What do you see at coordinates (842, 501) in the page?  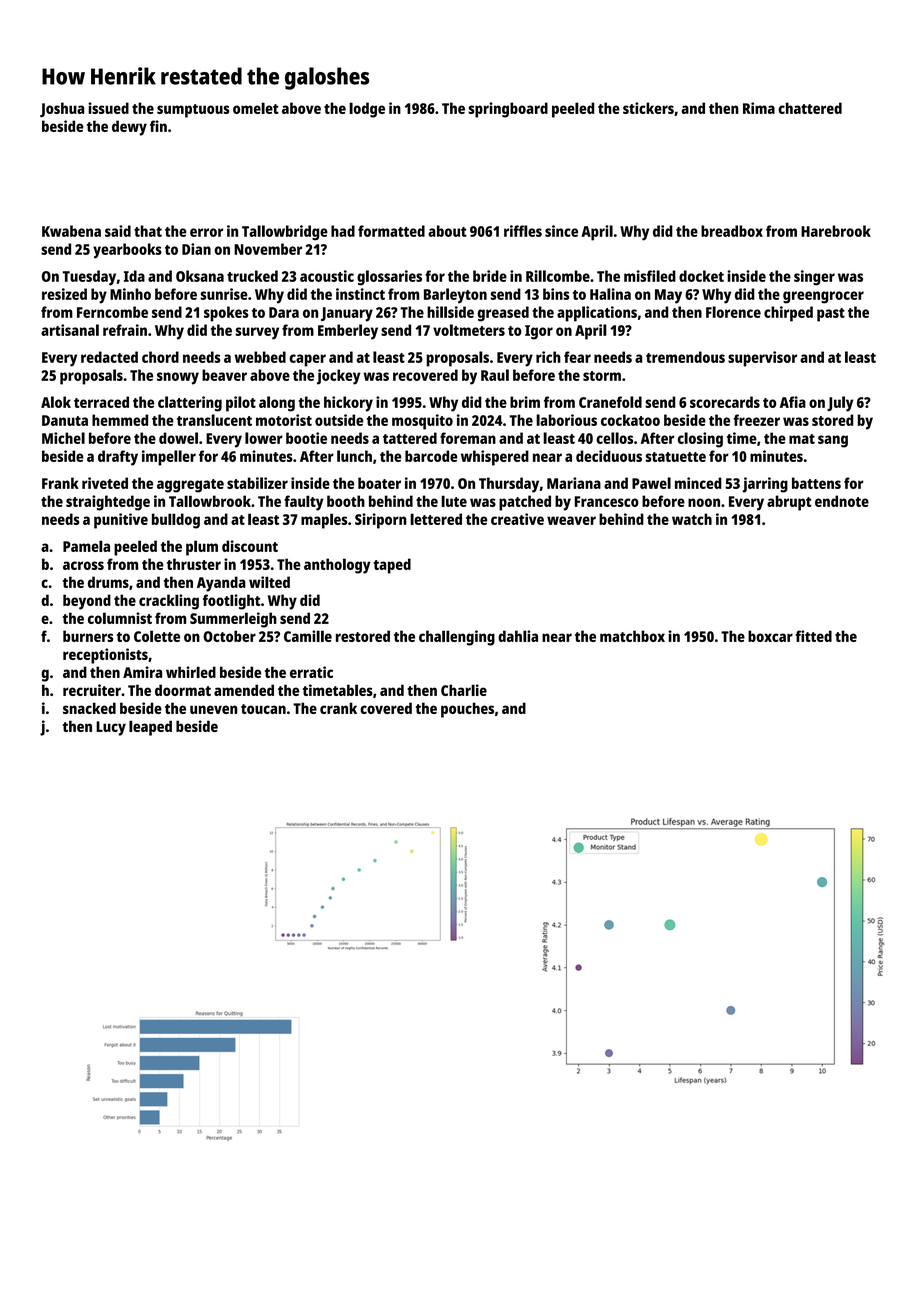 I see `endnote` at bounding box center [842, 501].
